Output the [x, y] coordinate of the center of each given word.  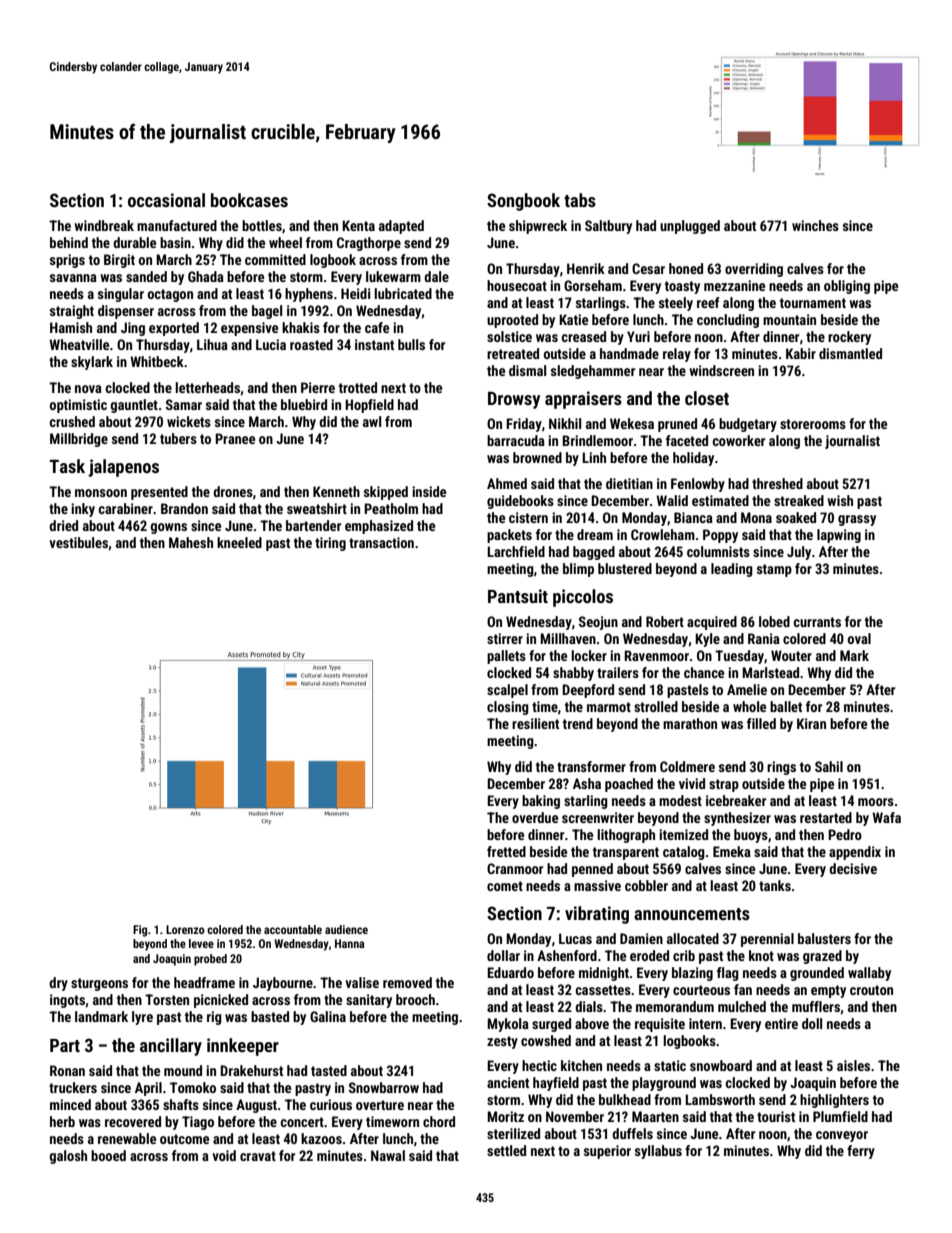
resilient [535, 723]
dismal [527, 370]
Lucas [575, 938]
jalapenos [124, 468]
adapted [401, 227]
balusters [824, 938]
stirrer [505, 638]
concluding [728, 321]
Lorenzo [185, 929]
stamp [774, 570]
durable [134, 242]
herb [62, 1121]
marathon [690, 723]
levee [201, 943]
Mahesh [191, 542]
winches [815, 225]
